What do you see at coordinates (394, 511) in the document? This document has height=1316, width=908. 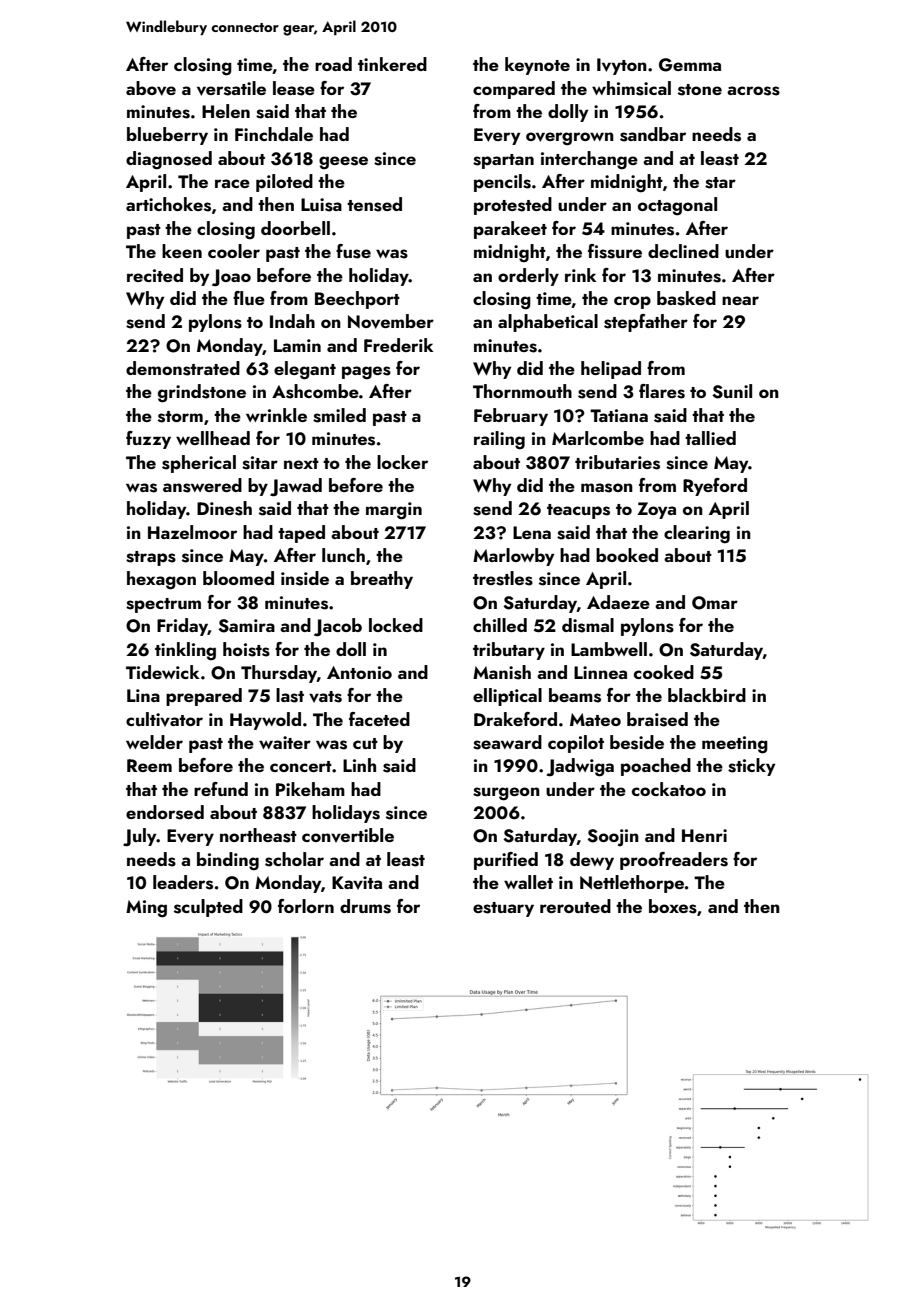 I see `margin` at bounding box center [394, 511].
